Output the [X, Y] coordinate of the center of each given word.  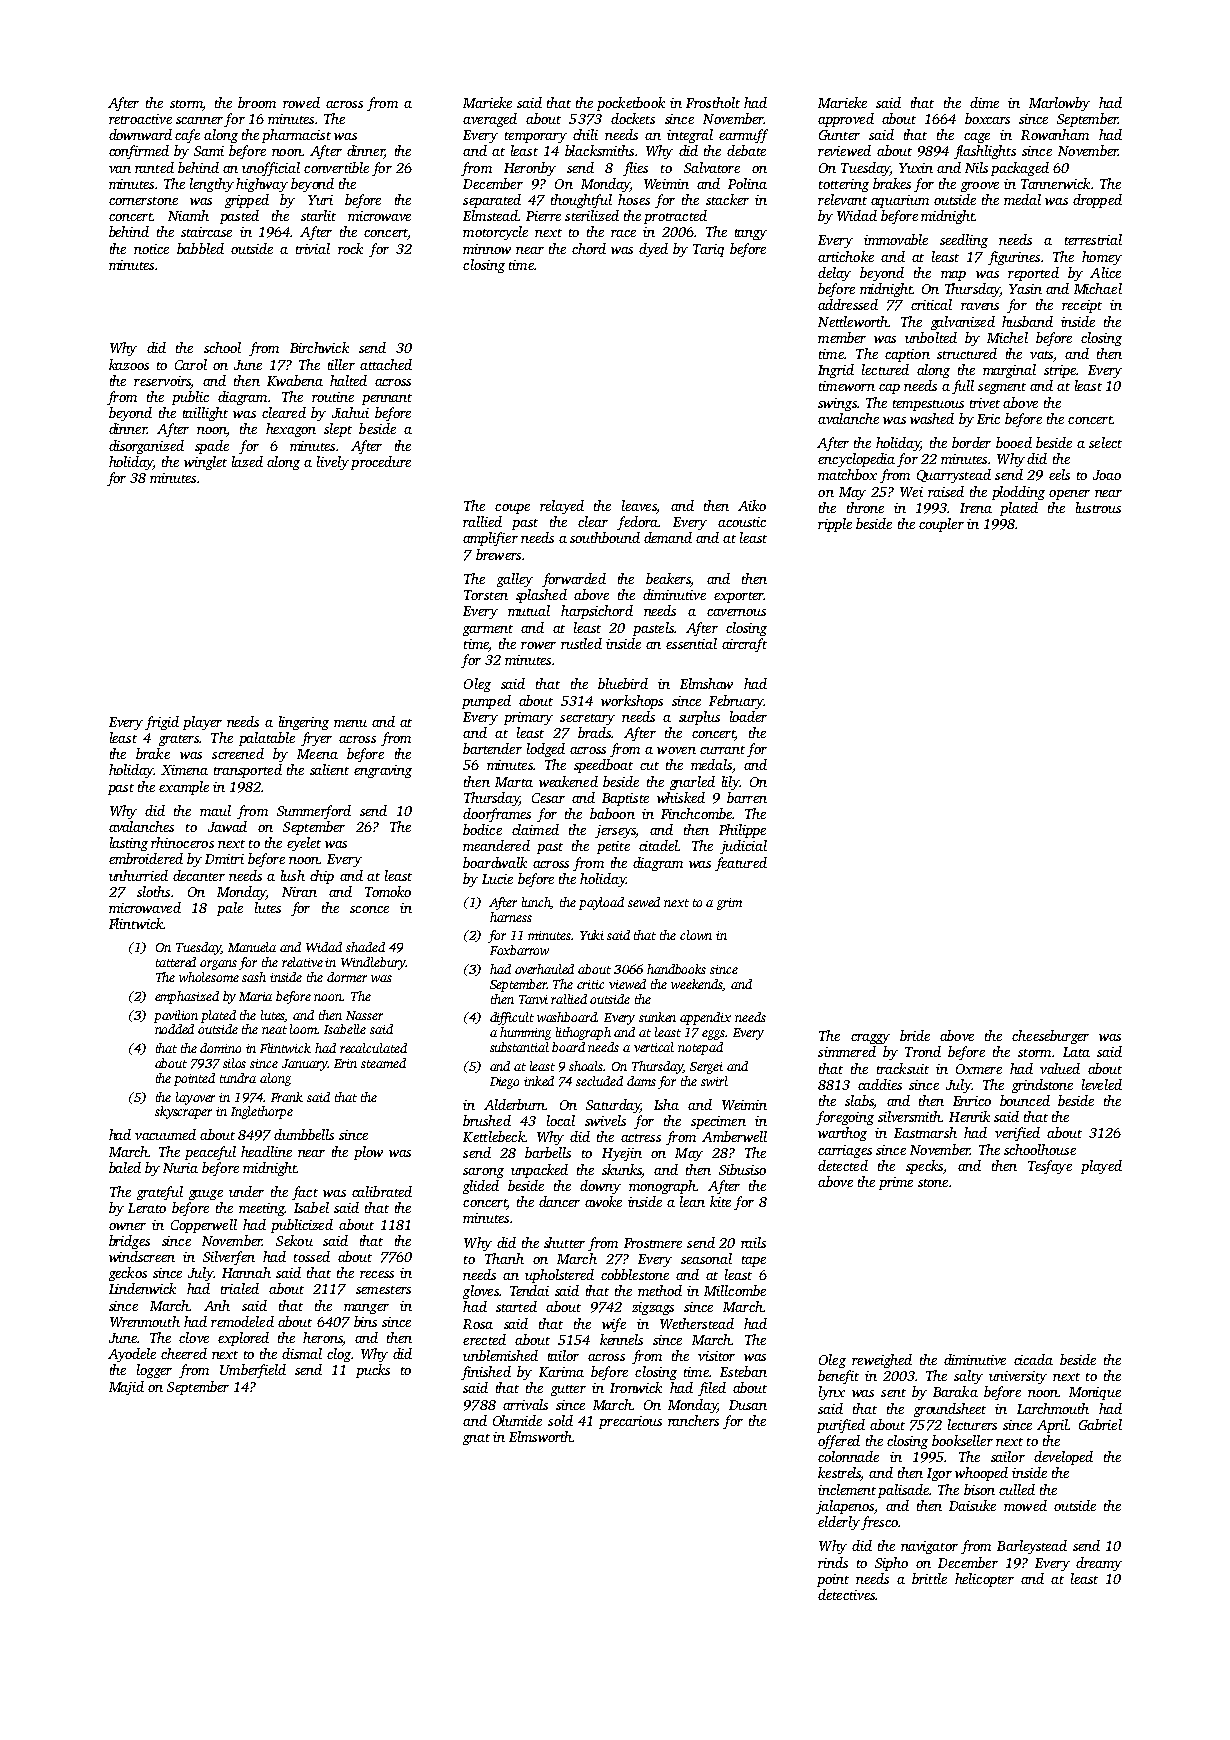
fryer [316, 739]
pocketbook [631, 104]
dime [984, 102]
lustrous [1098, 507]
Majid [126, 1388]
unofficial [271, 169]
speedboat [603, 766]
